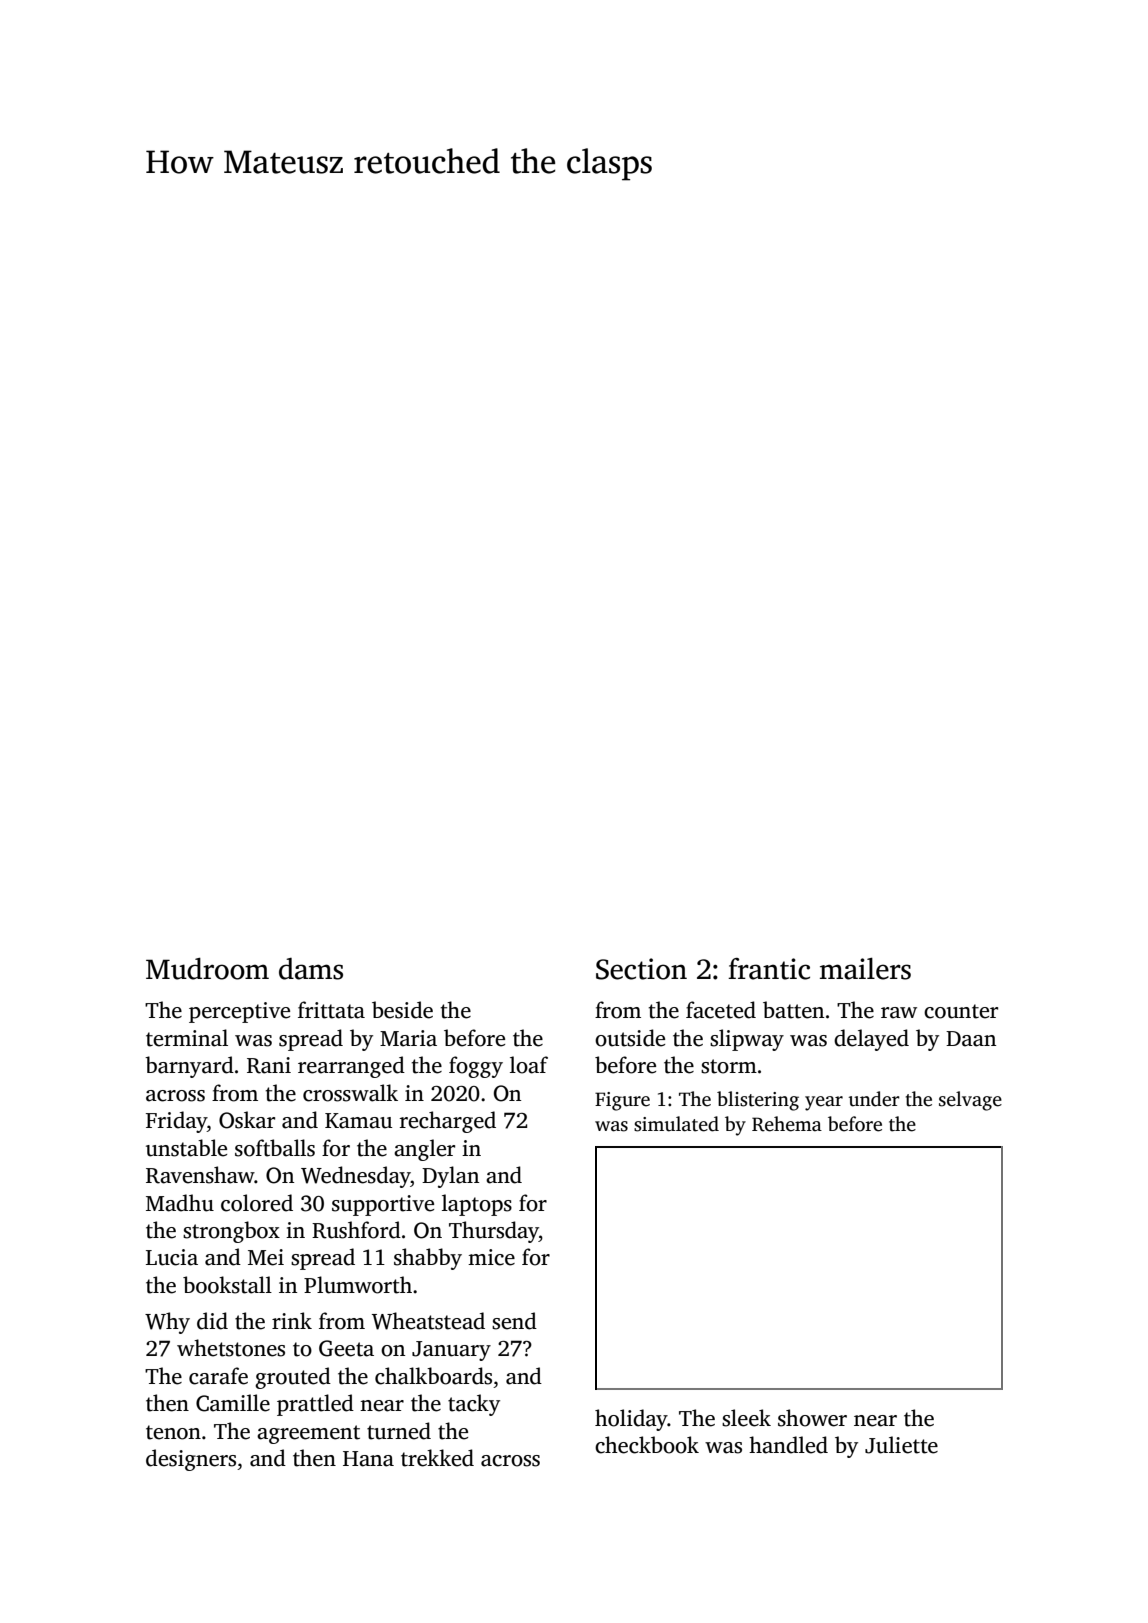 The width and height of the page is (1148, 1623). What do you see at coordinates (207, 969) in the page?
I see `Mudroom` at bounding box center [207, 969].
